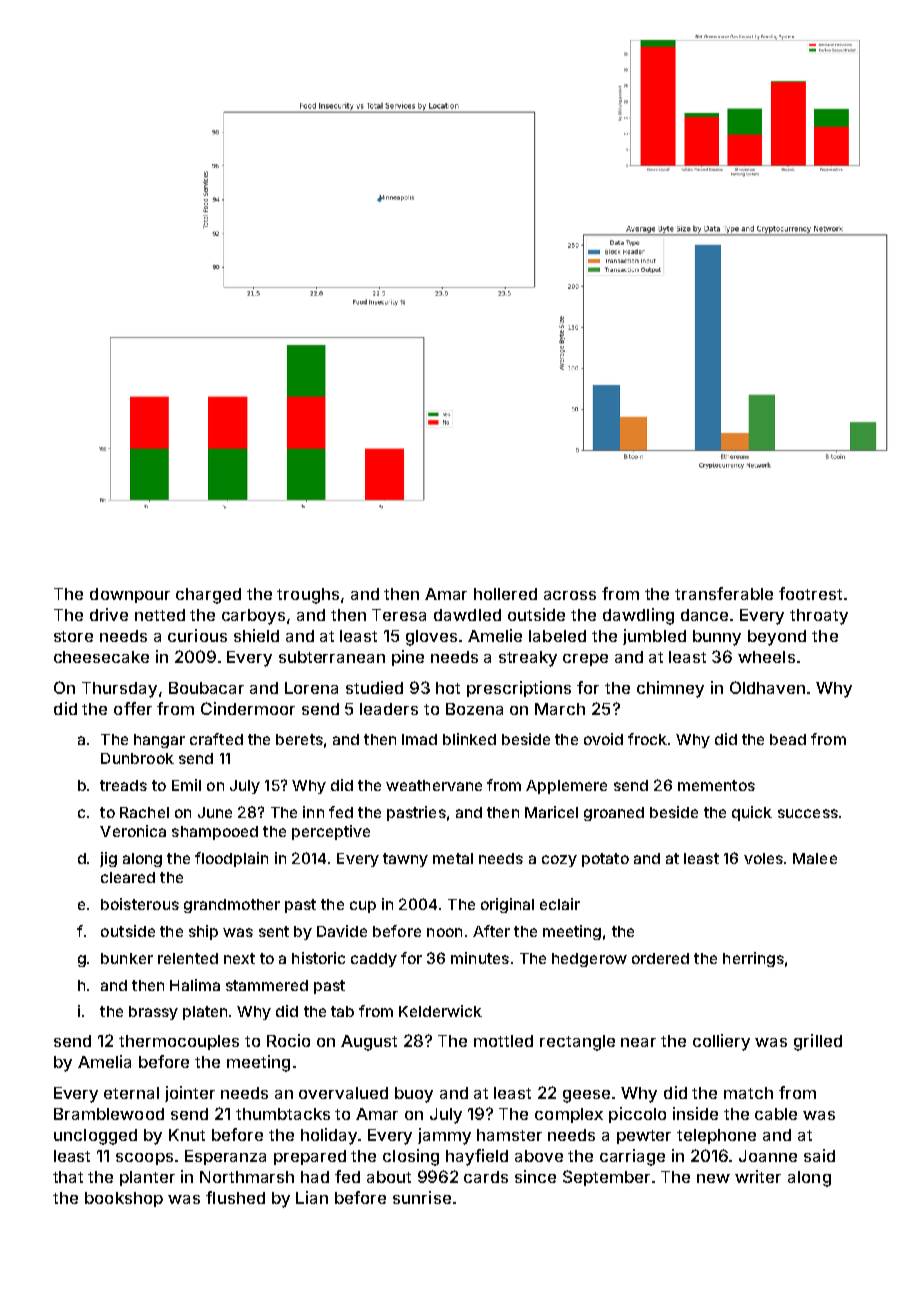 The image size is (908, 1316). I want to click on Kelderwick, so click(440, 1011).
